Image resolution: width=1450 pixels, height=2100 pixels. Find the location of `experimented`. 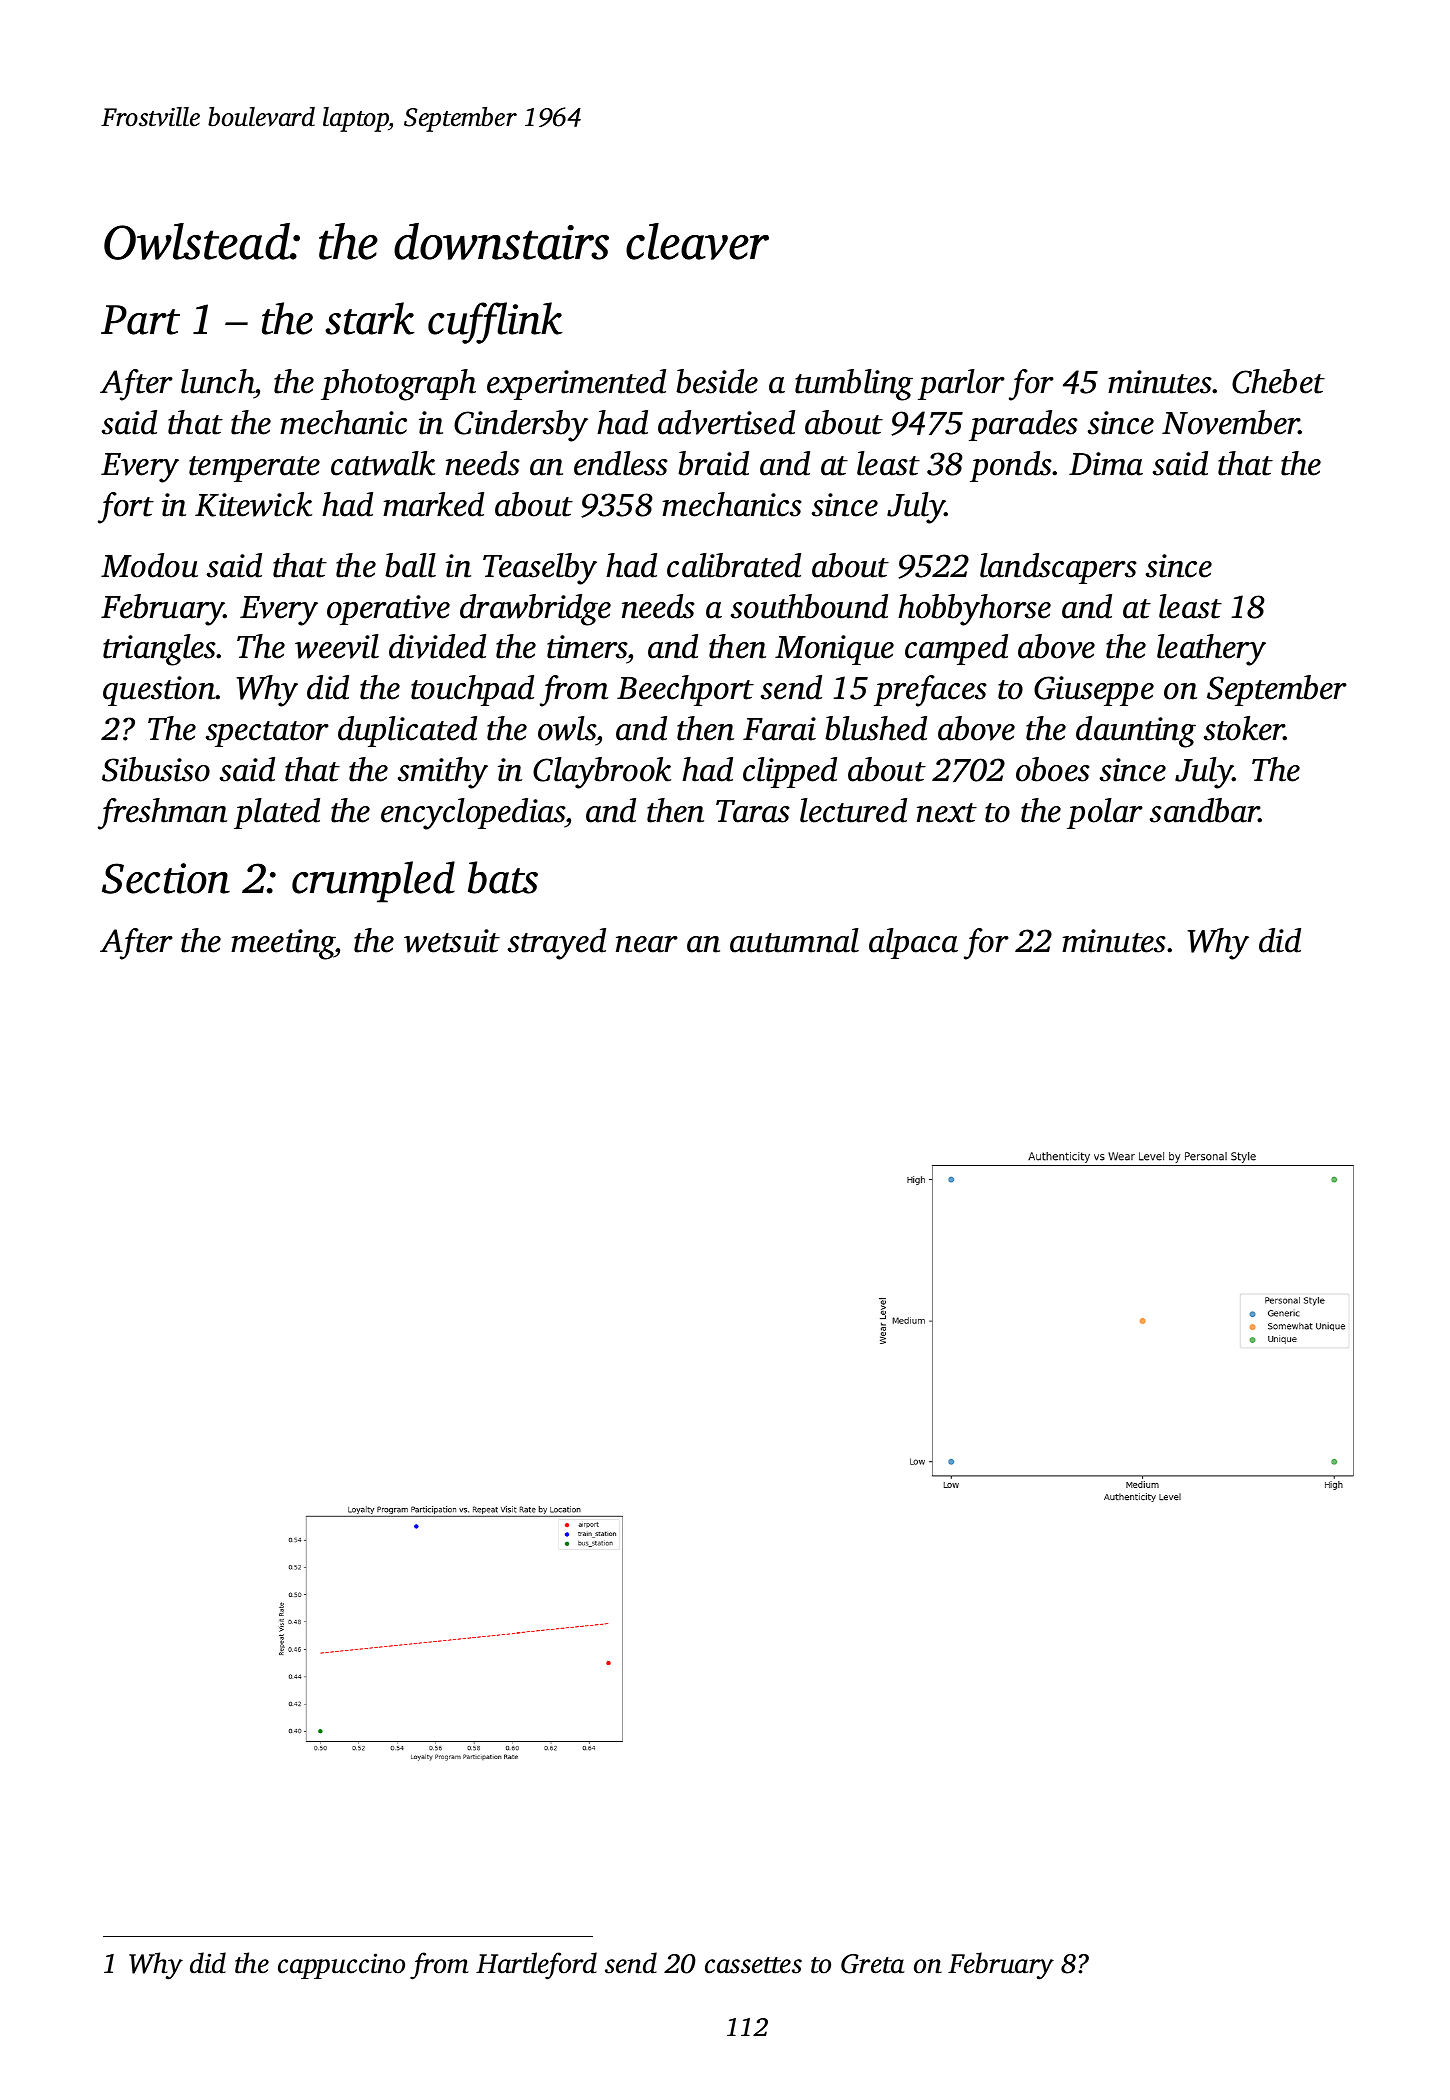

experimented is located at coordinates (576, 384).
